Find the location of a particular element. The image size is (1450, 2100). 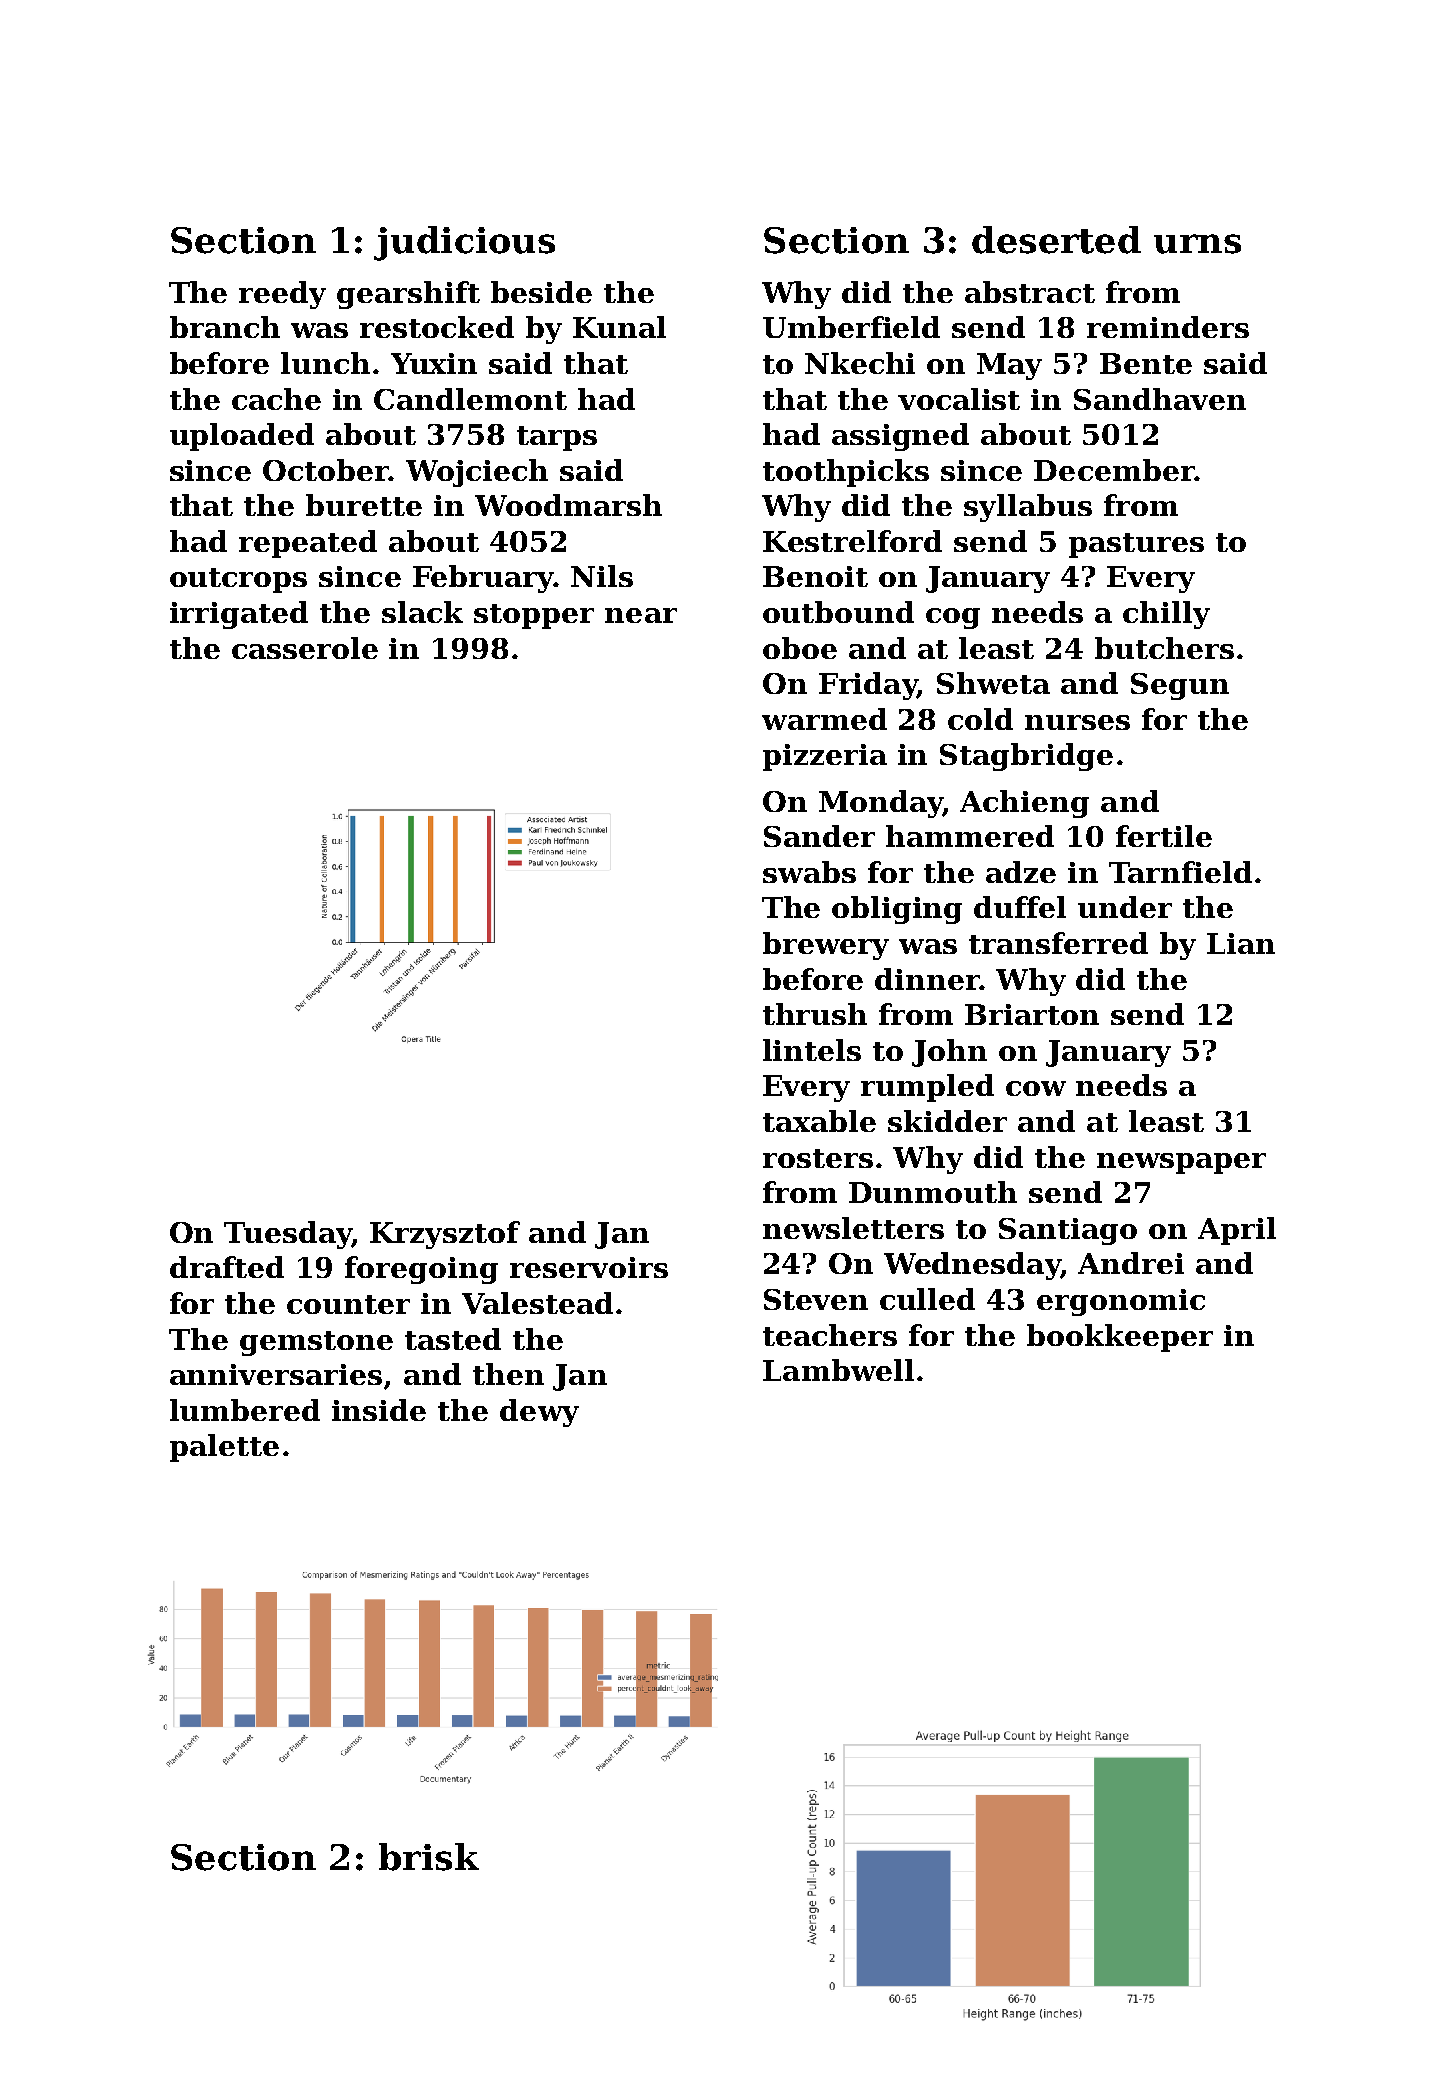

bookkeeper is located at coordinates (1120, 1338).
